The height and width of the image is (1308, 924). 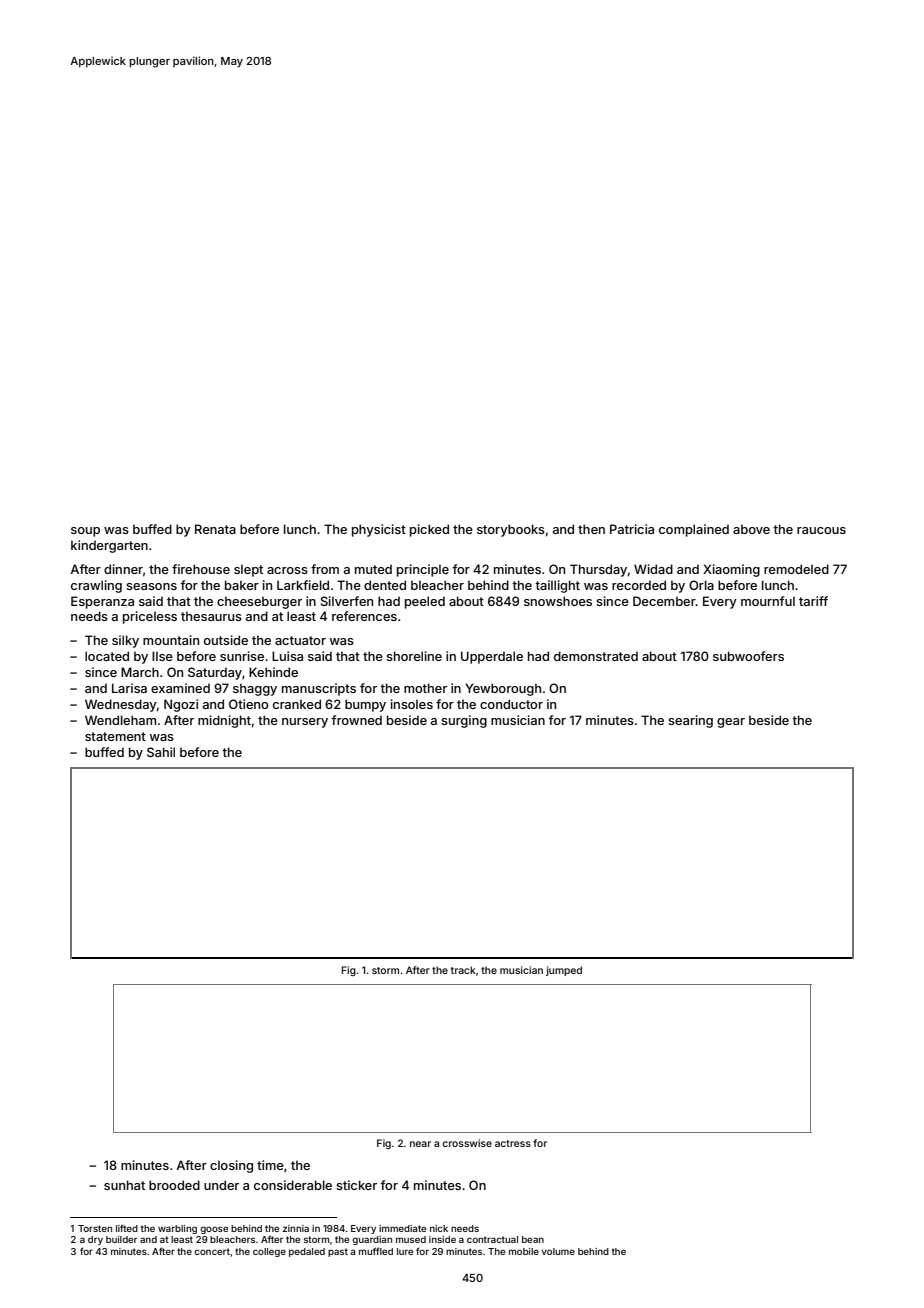 I want to click on jumped, so click(x=564, y=971).
